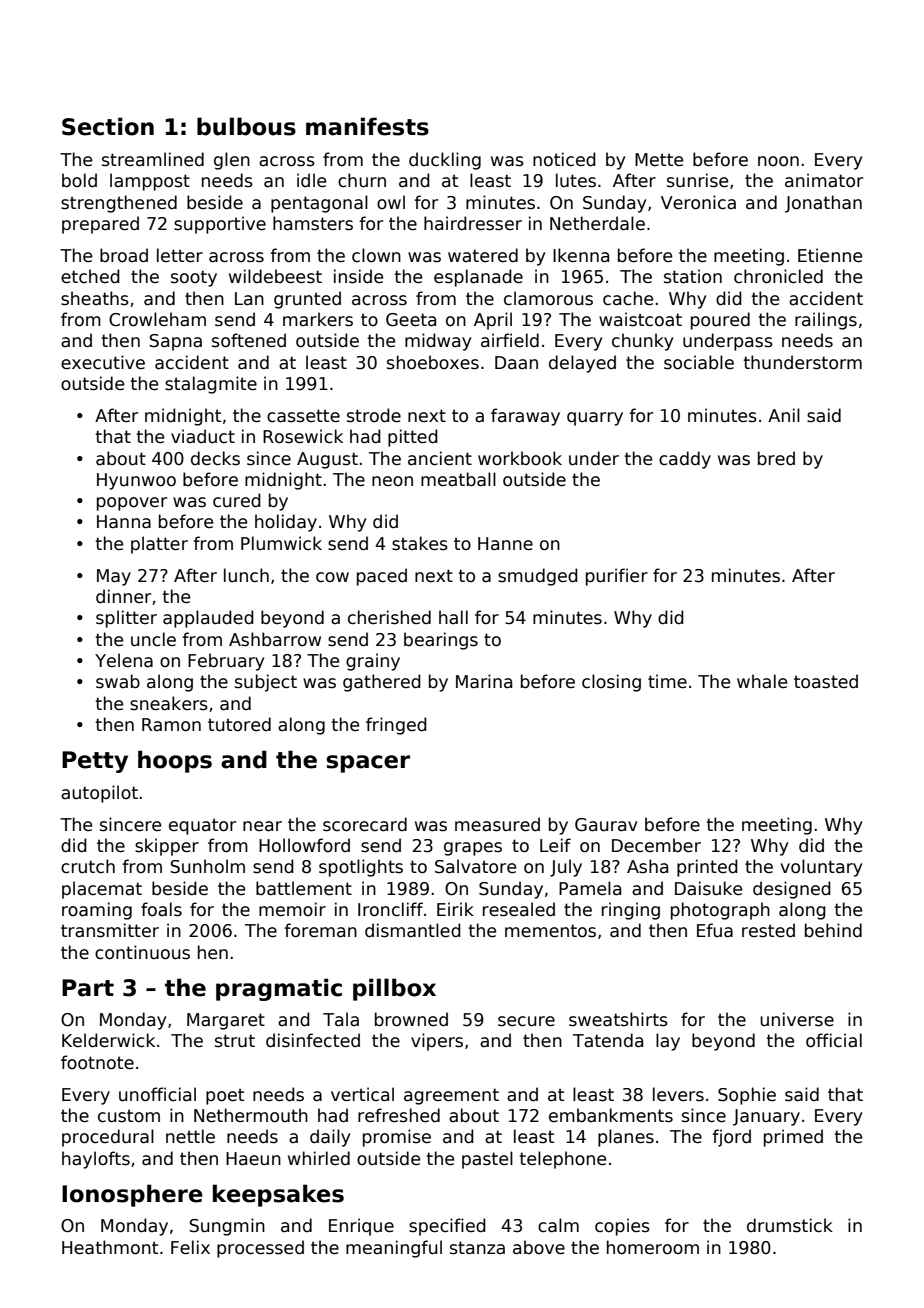  What do you see at coordinates (110, 1247) in the document?
I see `Heathmont` at bounding box center [110, 1247].
